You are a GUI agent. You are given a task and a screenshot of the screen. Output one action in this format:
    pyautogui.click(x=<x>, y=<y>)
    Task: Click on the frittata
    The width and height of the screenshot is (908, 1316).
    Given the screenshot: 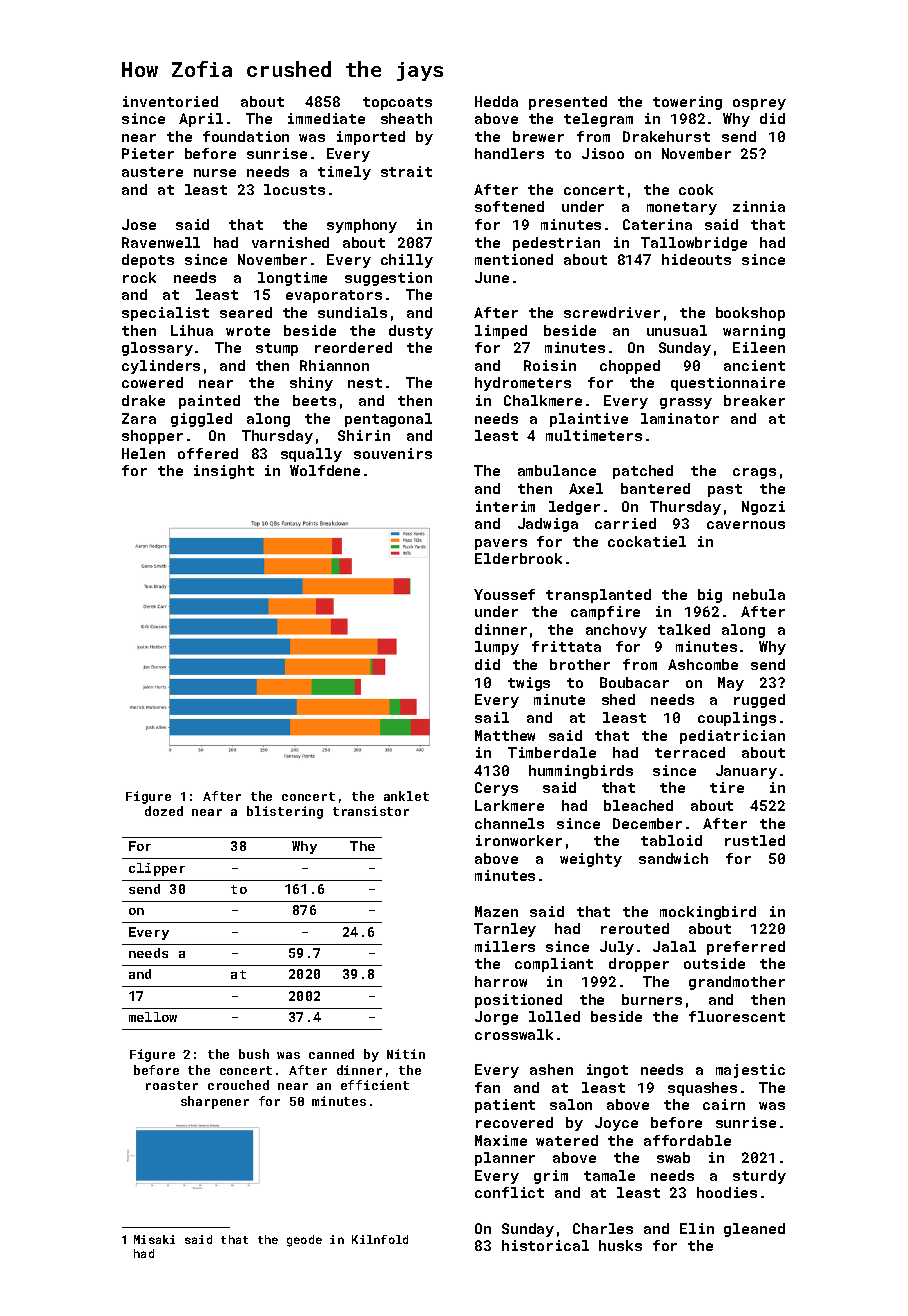 What is the action you would take?
    pyautogui.click(x=566, y=646)
